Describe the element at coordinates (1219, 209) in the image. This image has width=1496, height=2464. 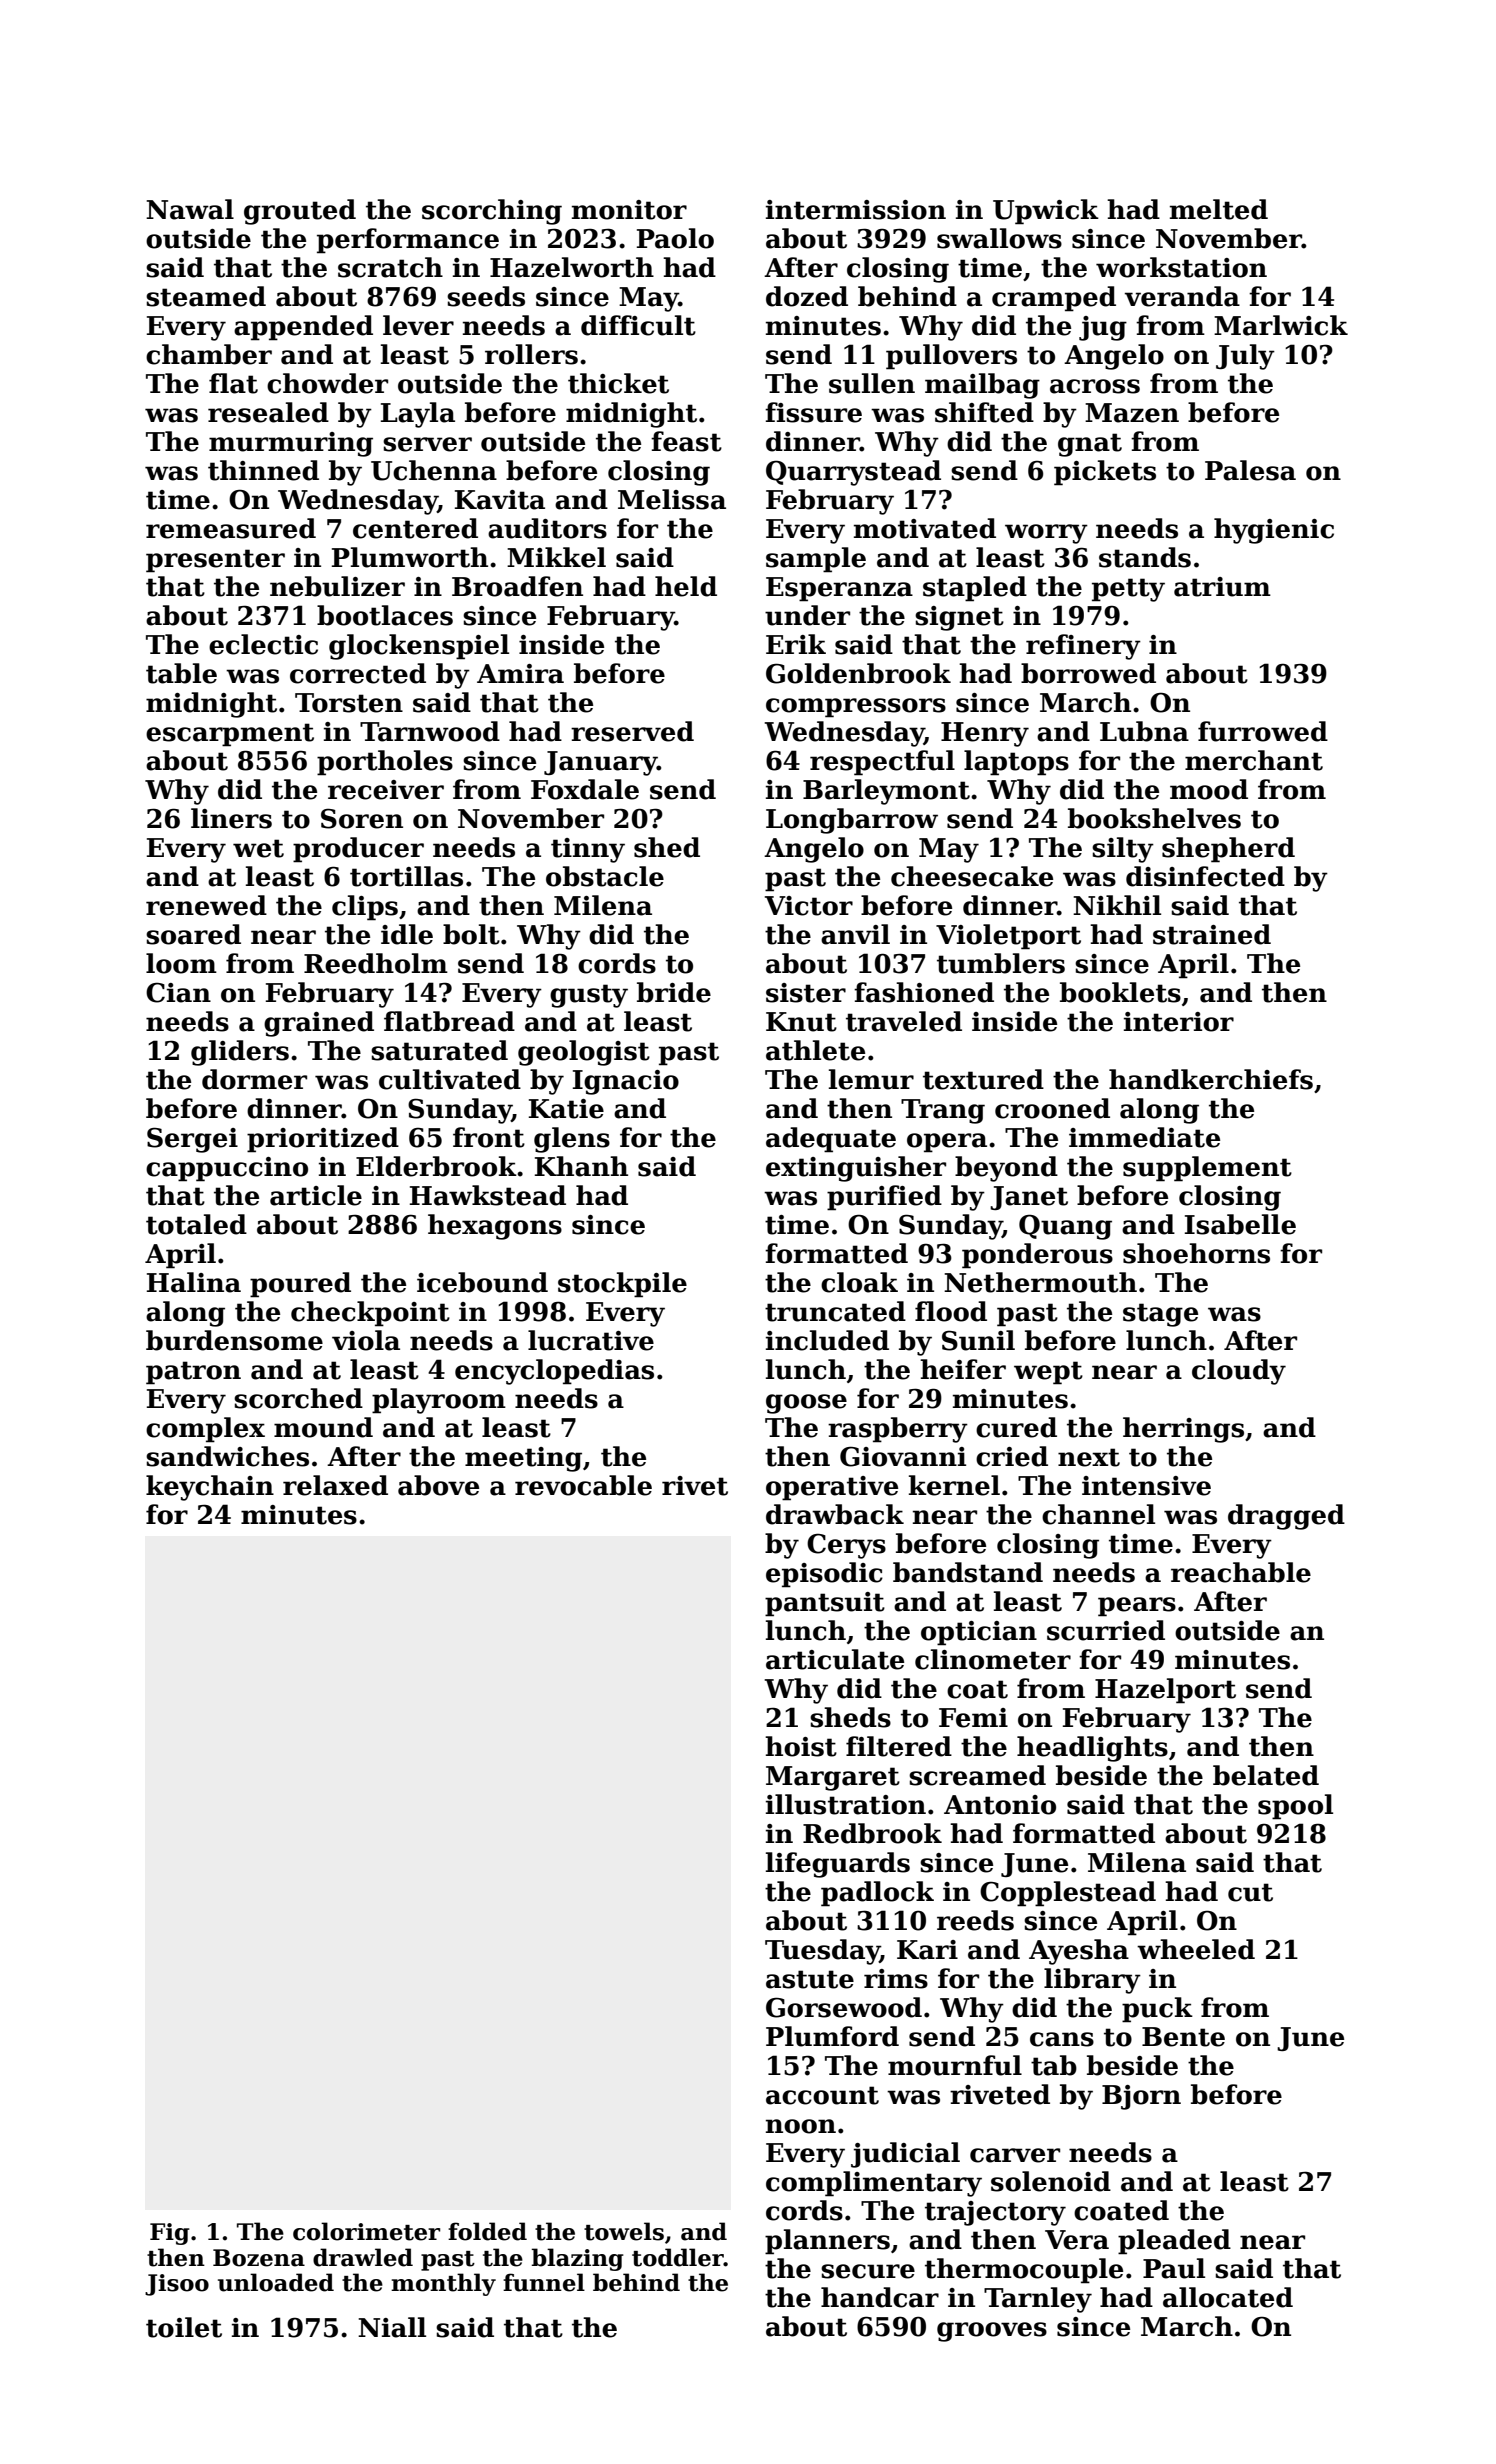
I see `melted` at that location.
